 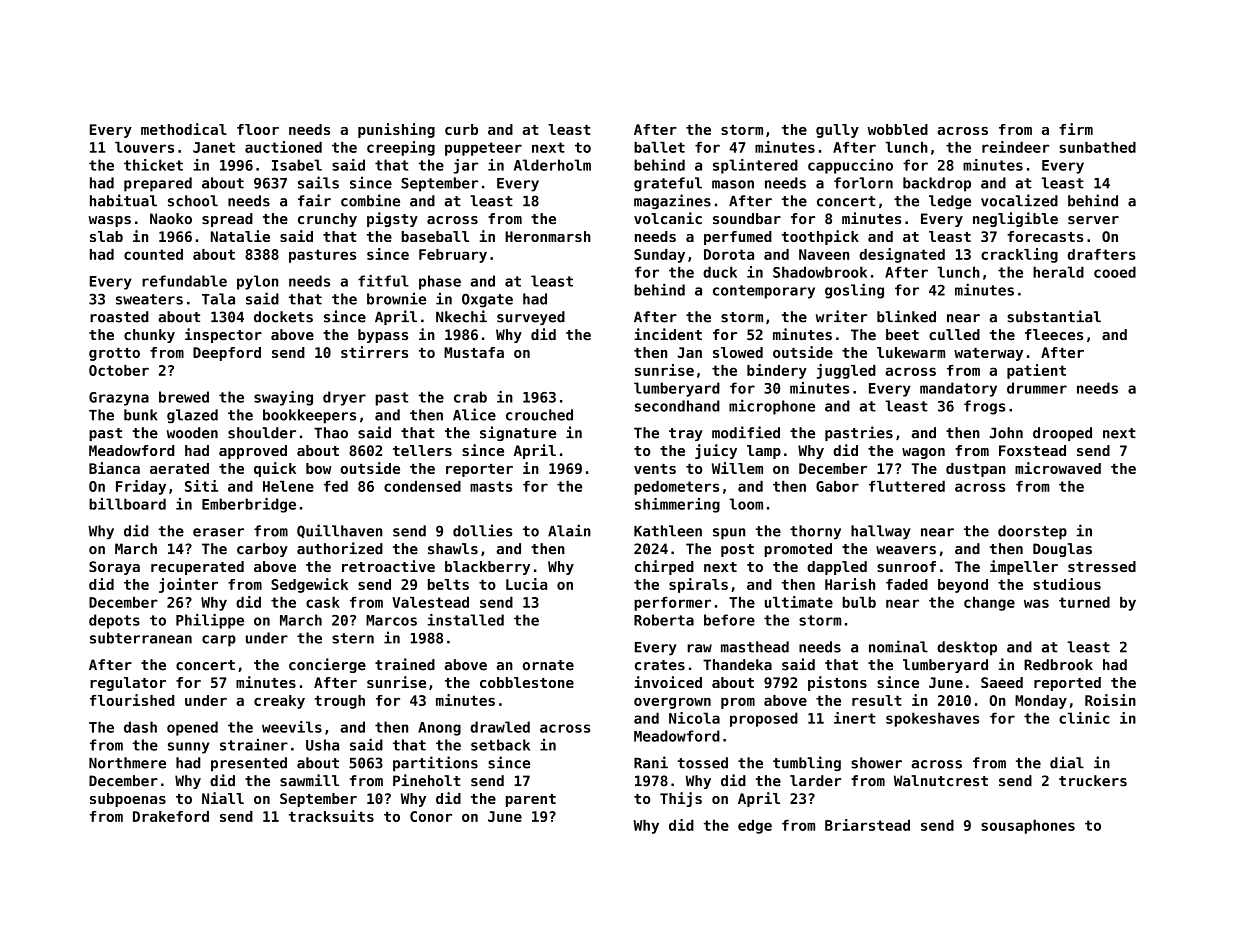 What do you see at coordinates (772, 407) in the screenshot?
I see `microphone` at bounding box center [772, 407].
